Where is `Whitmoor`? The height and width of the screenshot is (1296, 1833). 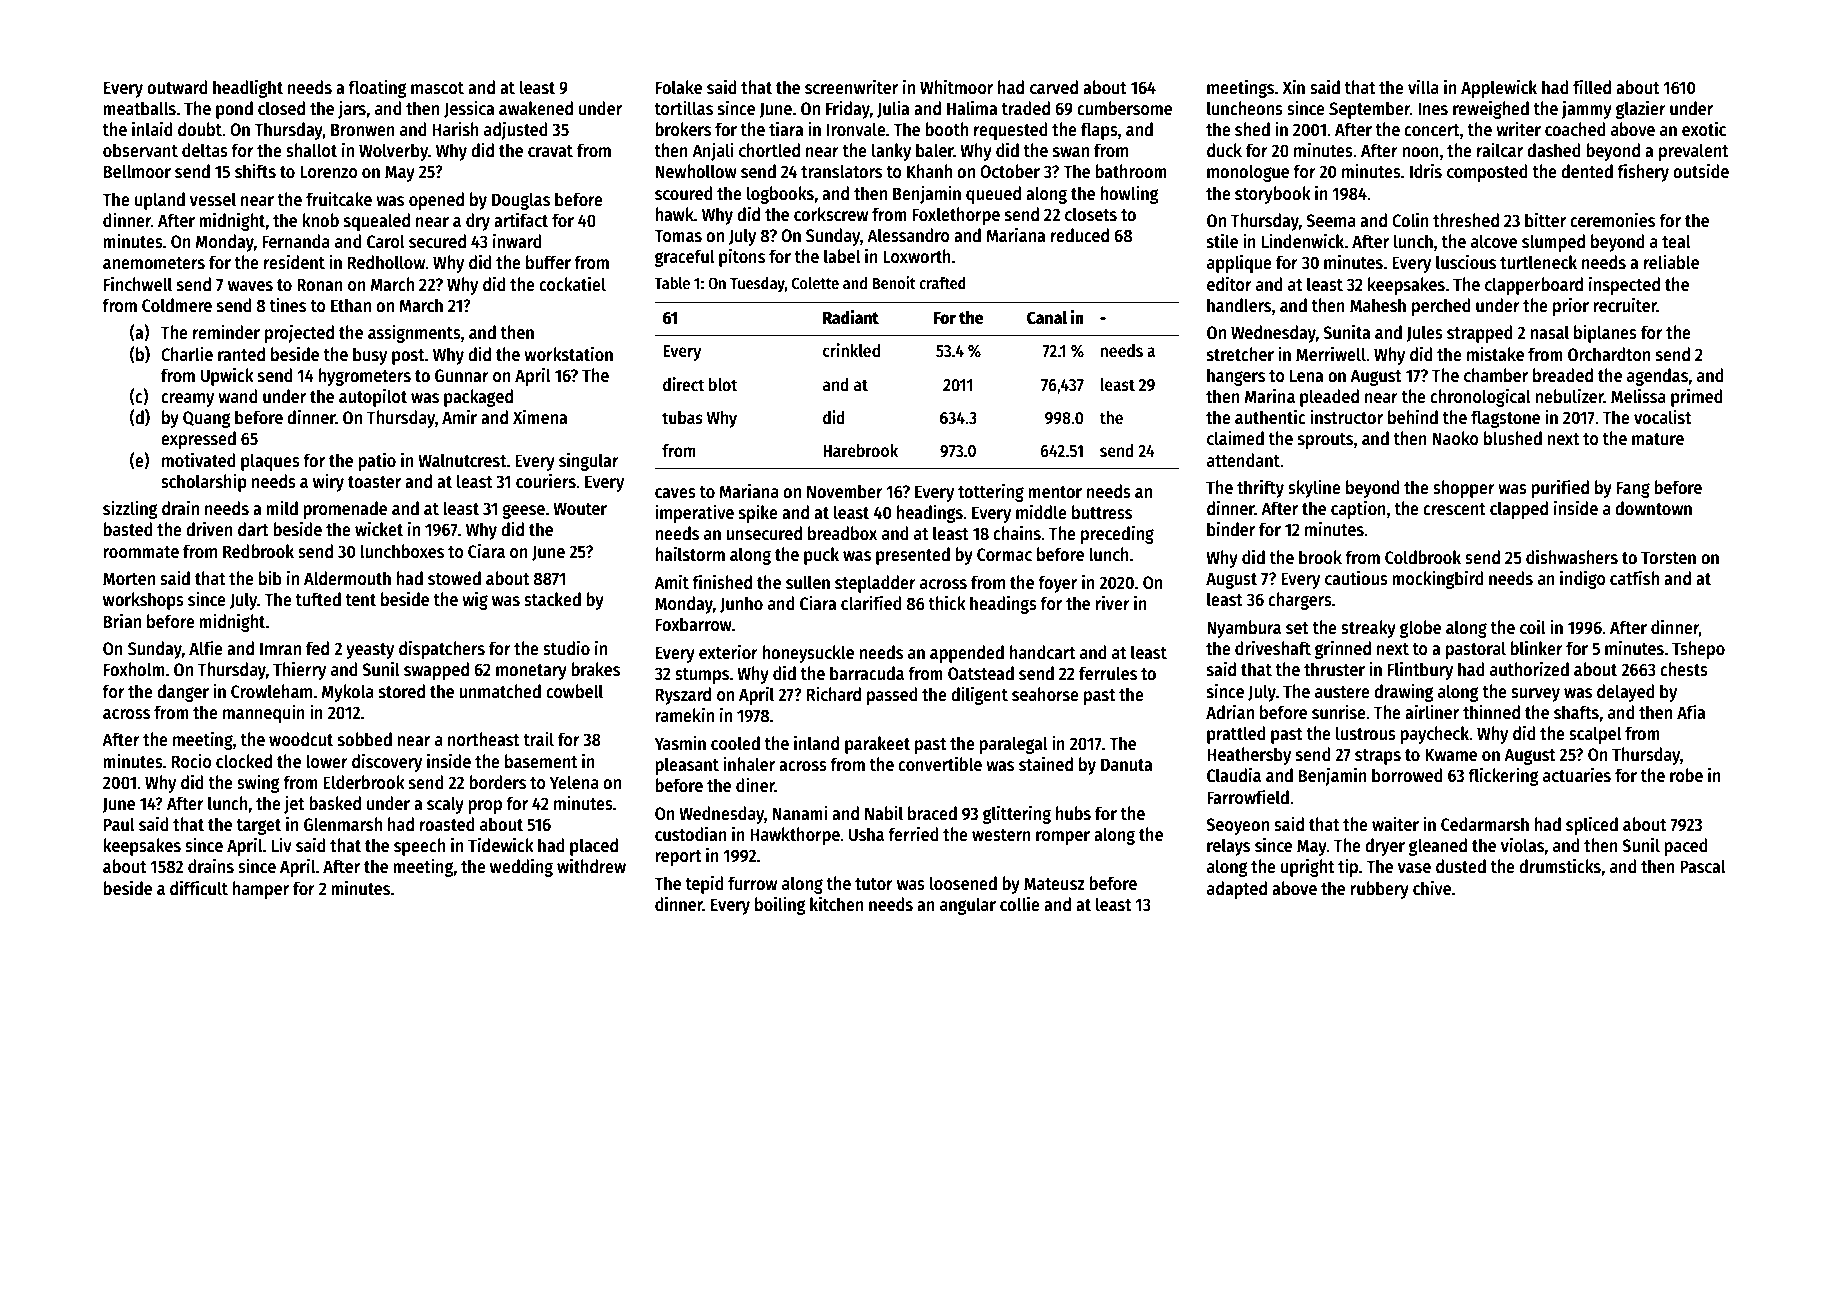
Whitmoor is located at coordinates (956, 87).
